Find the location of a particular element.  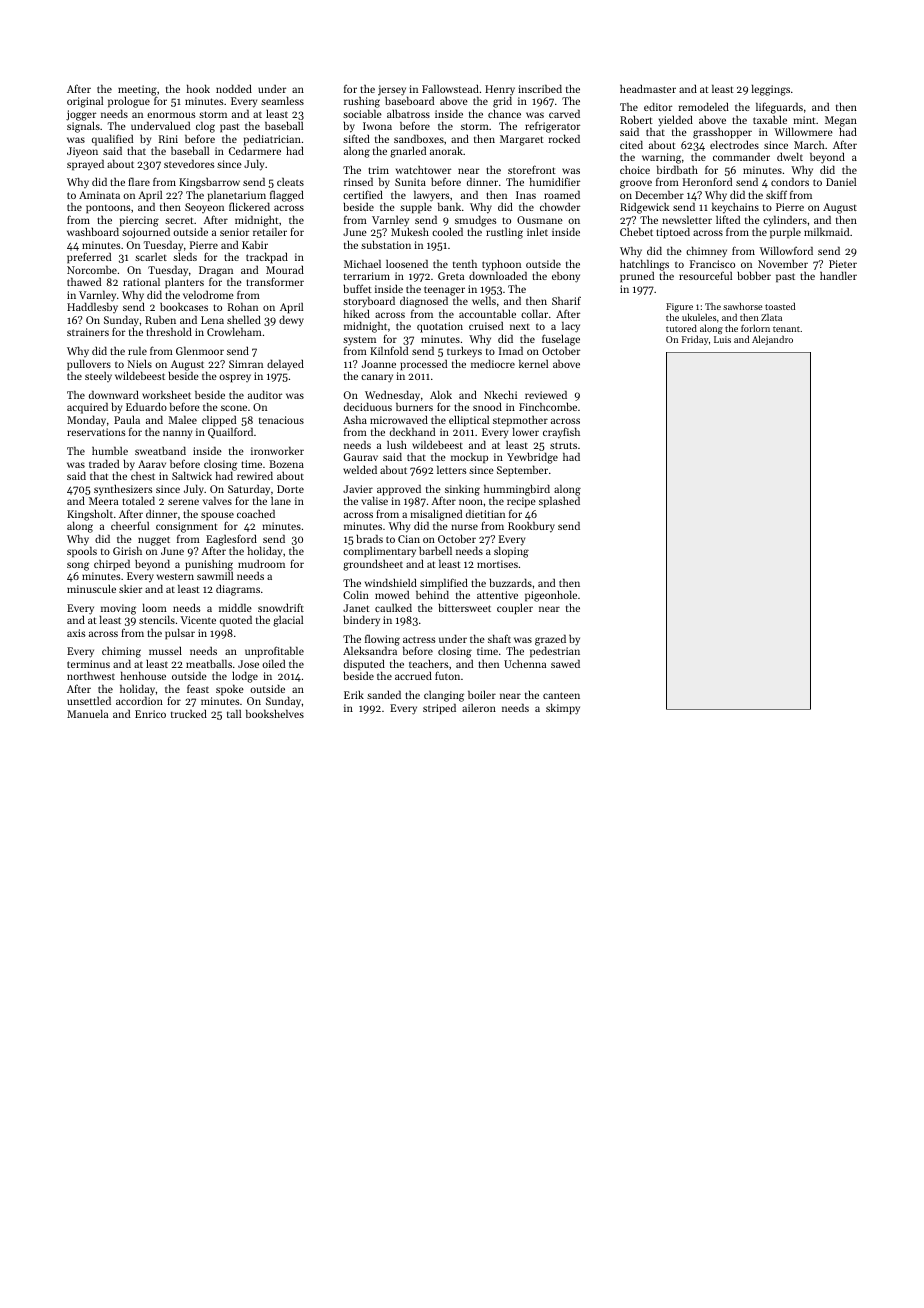

Inas is located at coordinates (526, 195).
